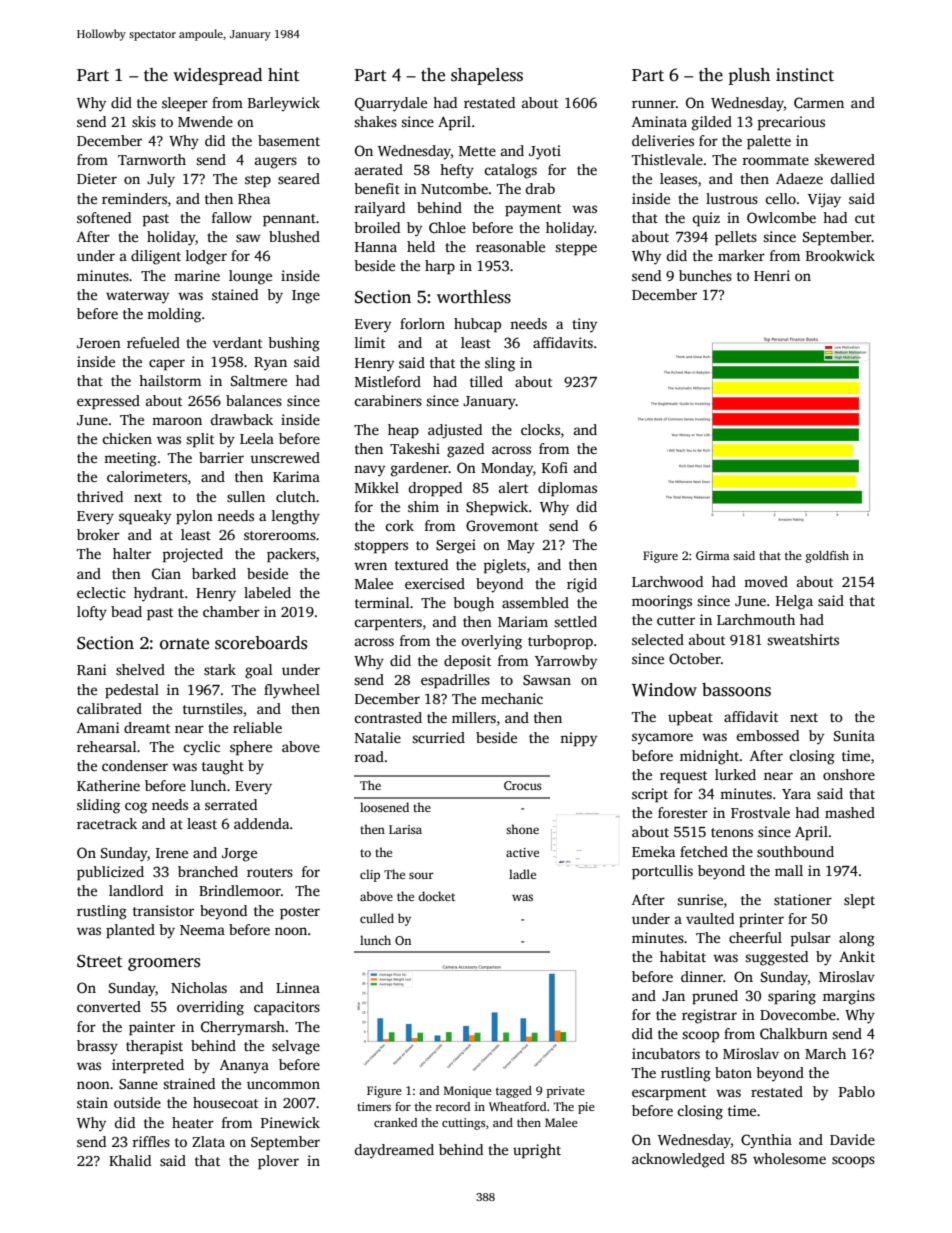 This screenshot has width=952, height=1233. Describe the element at coordinates (454, 188) in the screenshot. I see `Nutcombe` at that location.
